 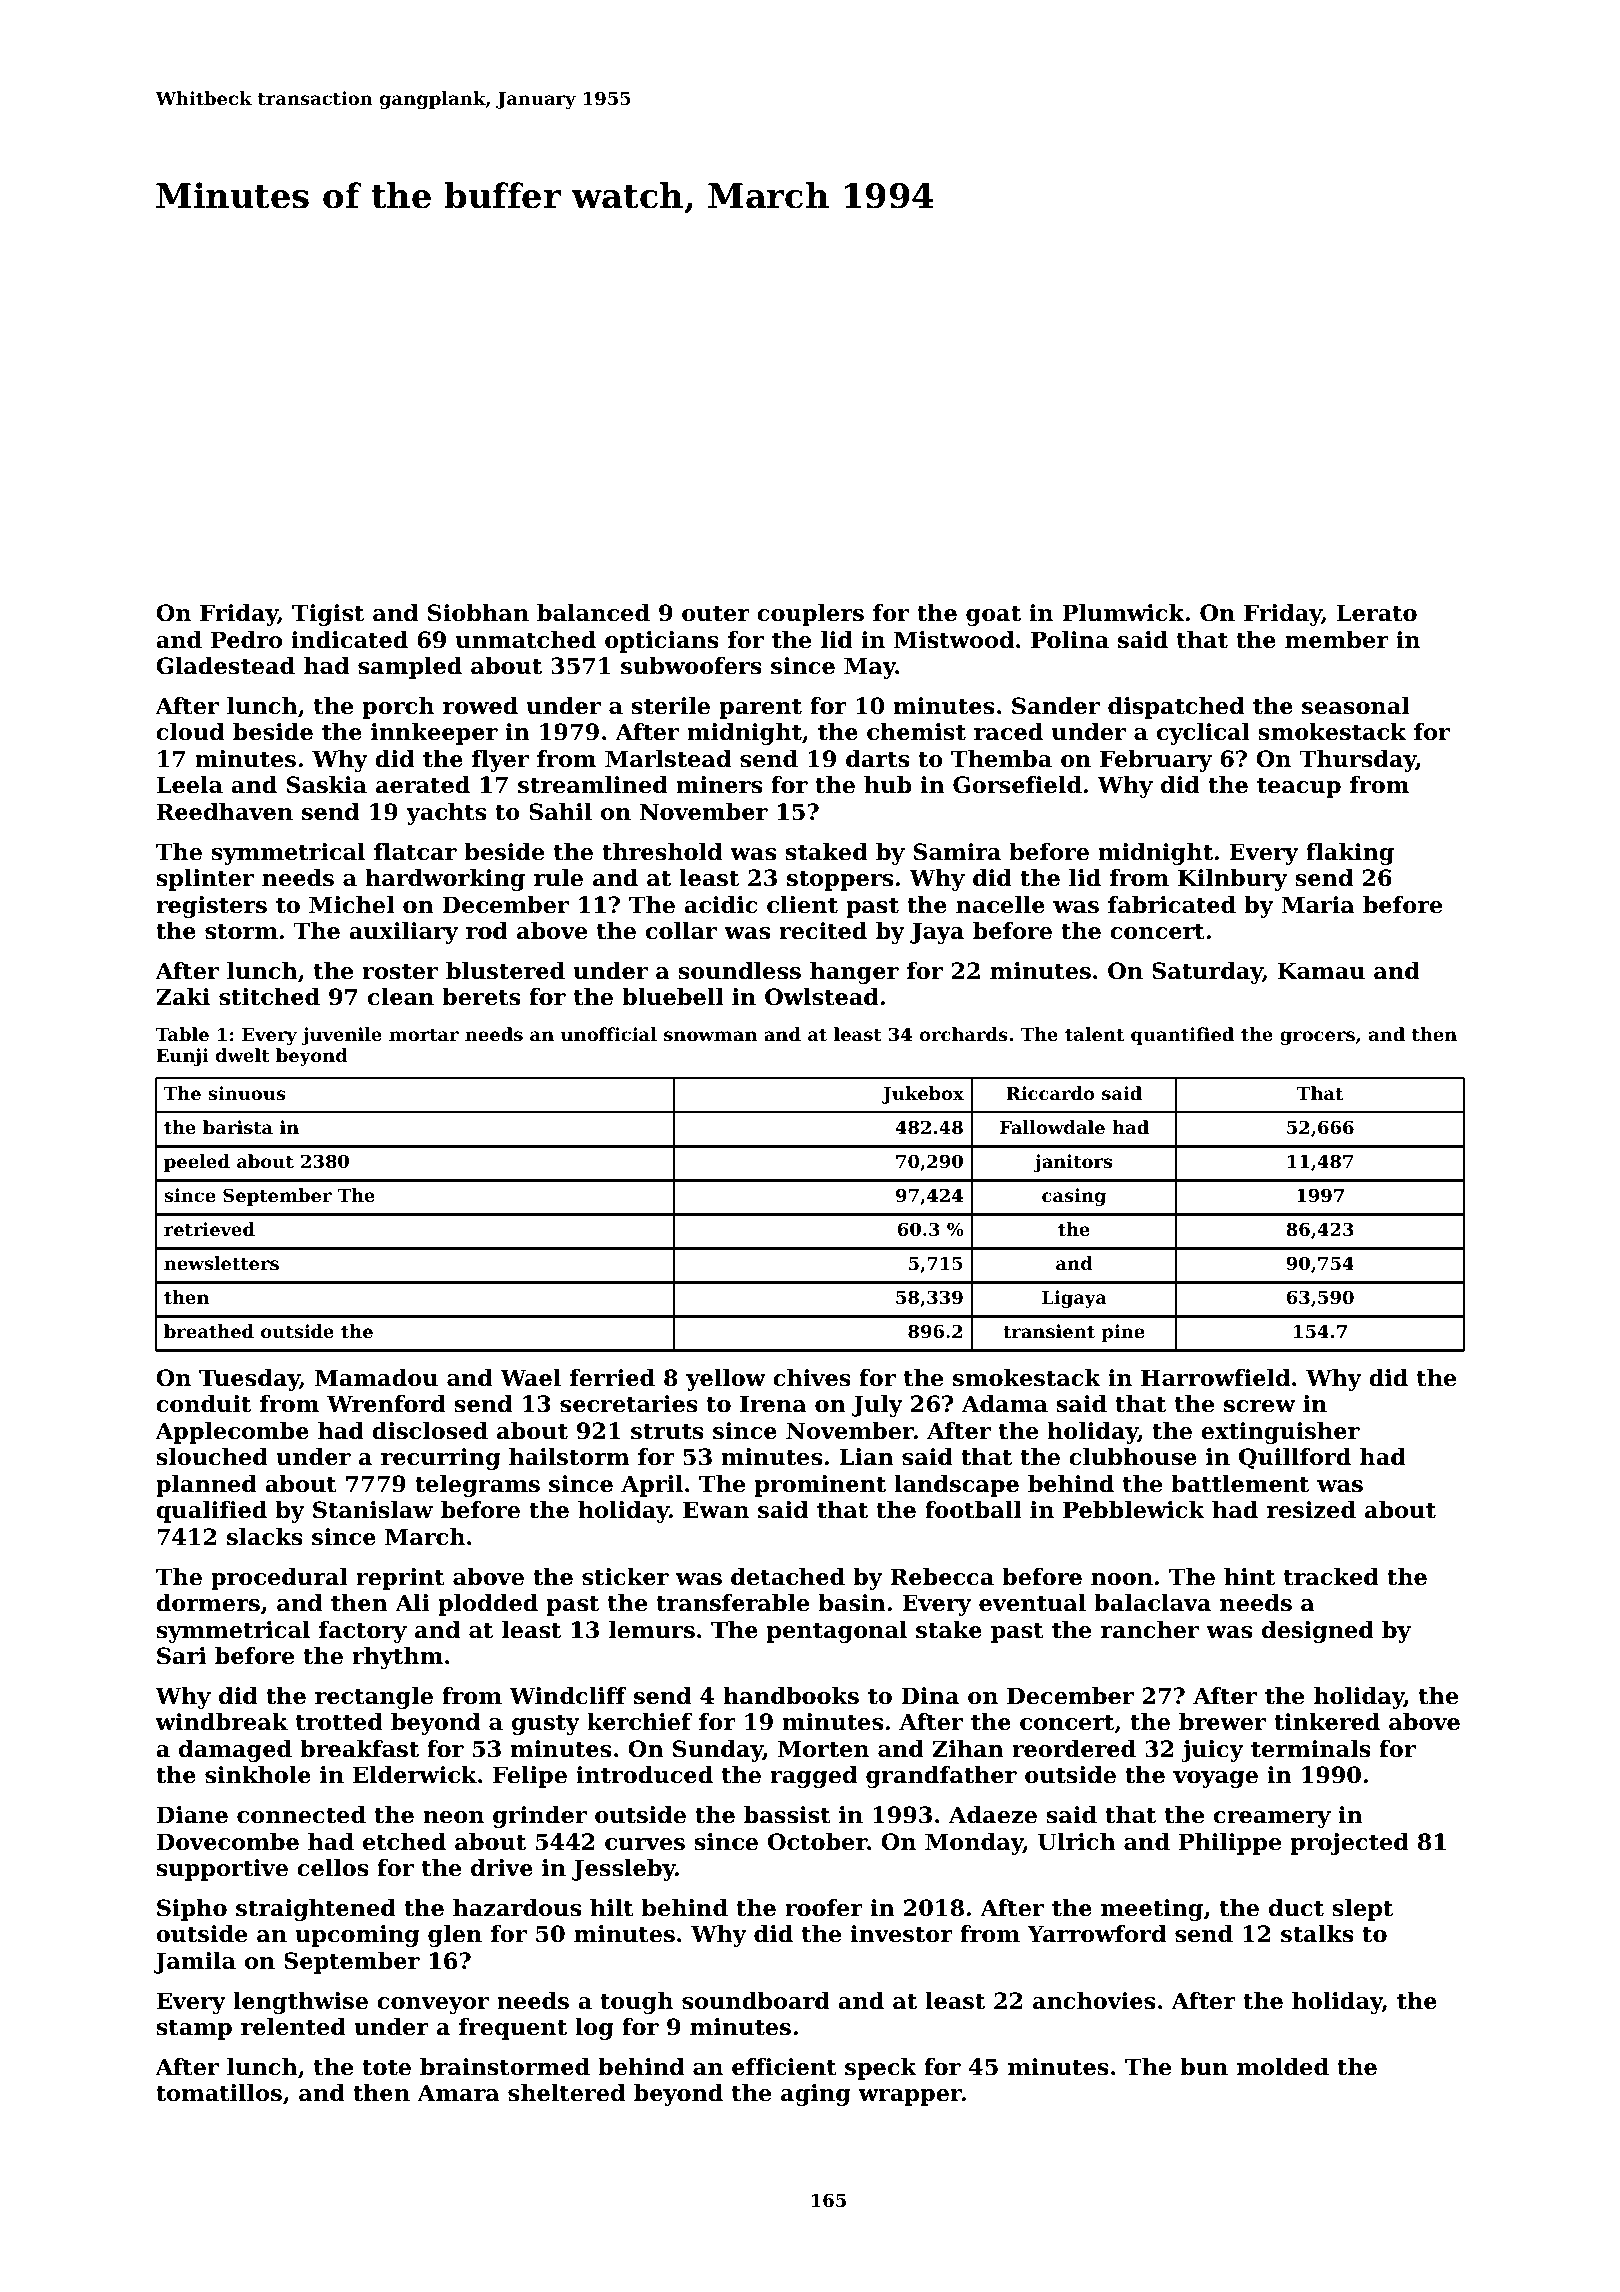 What do you see at coordinates (400, 1579) in the screenshot?
I see `reprint` at bounding box center [400, 1579].
